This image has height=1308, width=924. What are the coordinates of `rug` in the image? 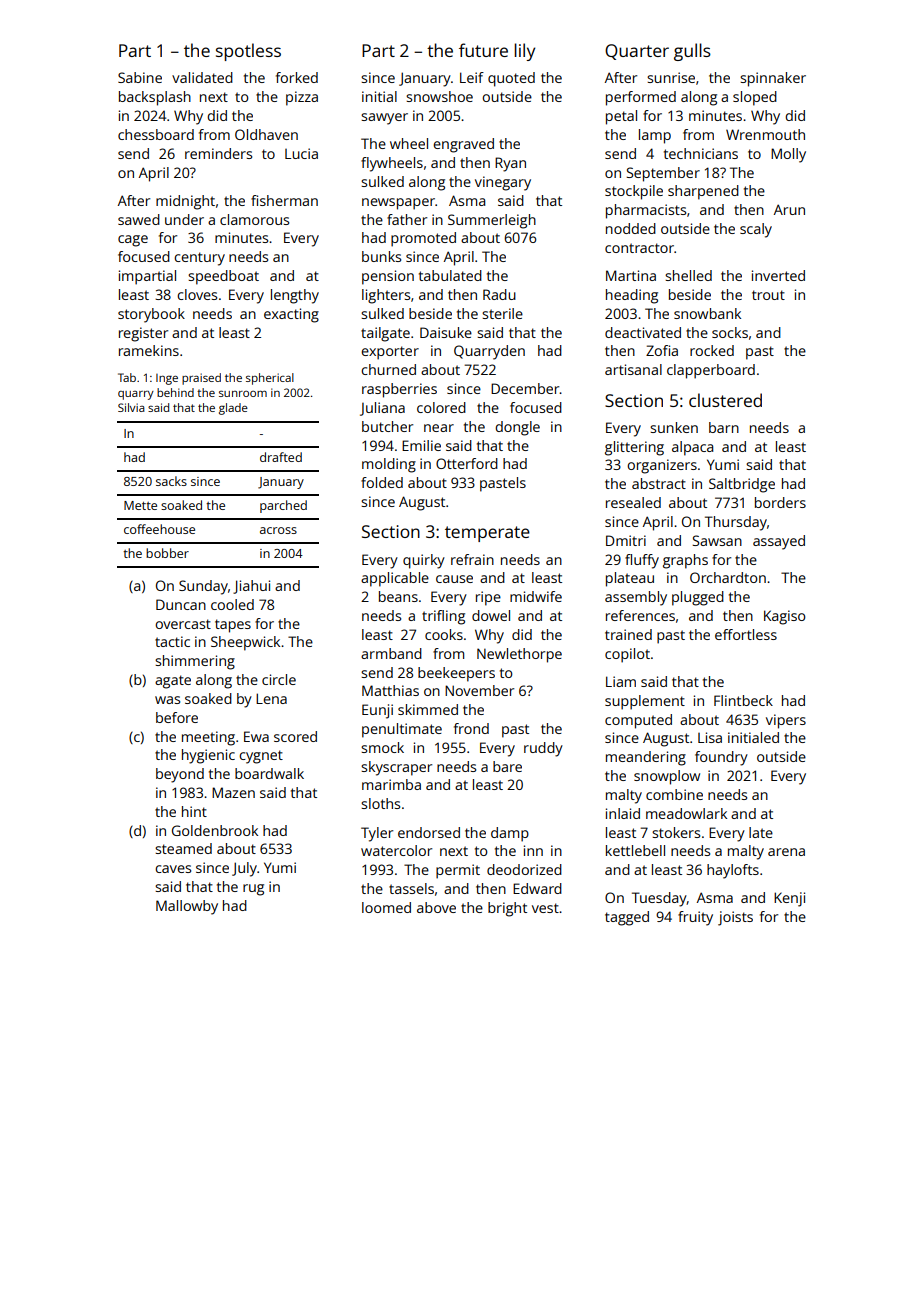 It's located at (253, 890).
